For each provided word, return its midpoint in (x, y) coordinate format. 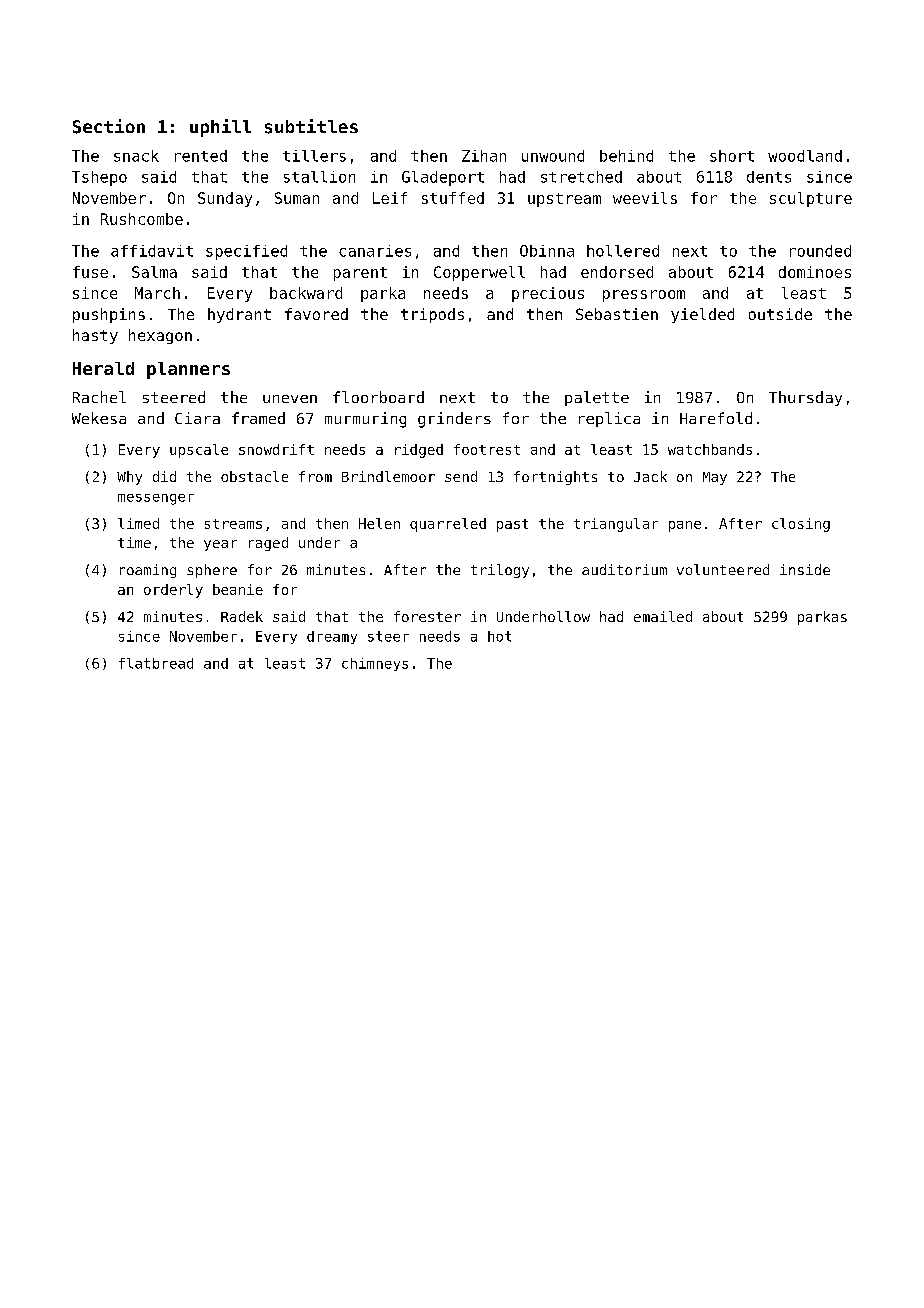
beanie (238, 589)
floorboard (378, 397)
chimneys (375, 664)
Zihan (484, 156)
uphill (220, 128)
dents (769, 177)
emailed (663, 616)
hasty (95, 336)
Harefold (716, 418)
